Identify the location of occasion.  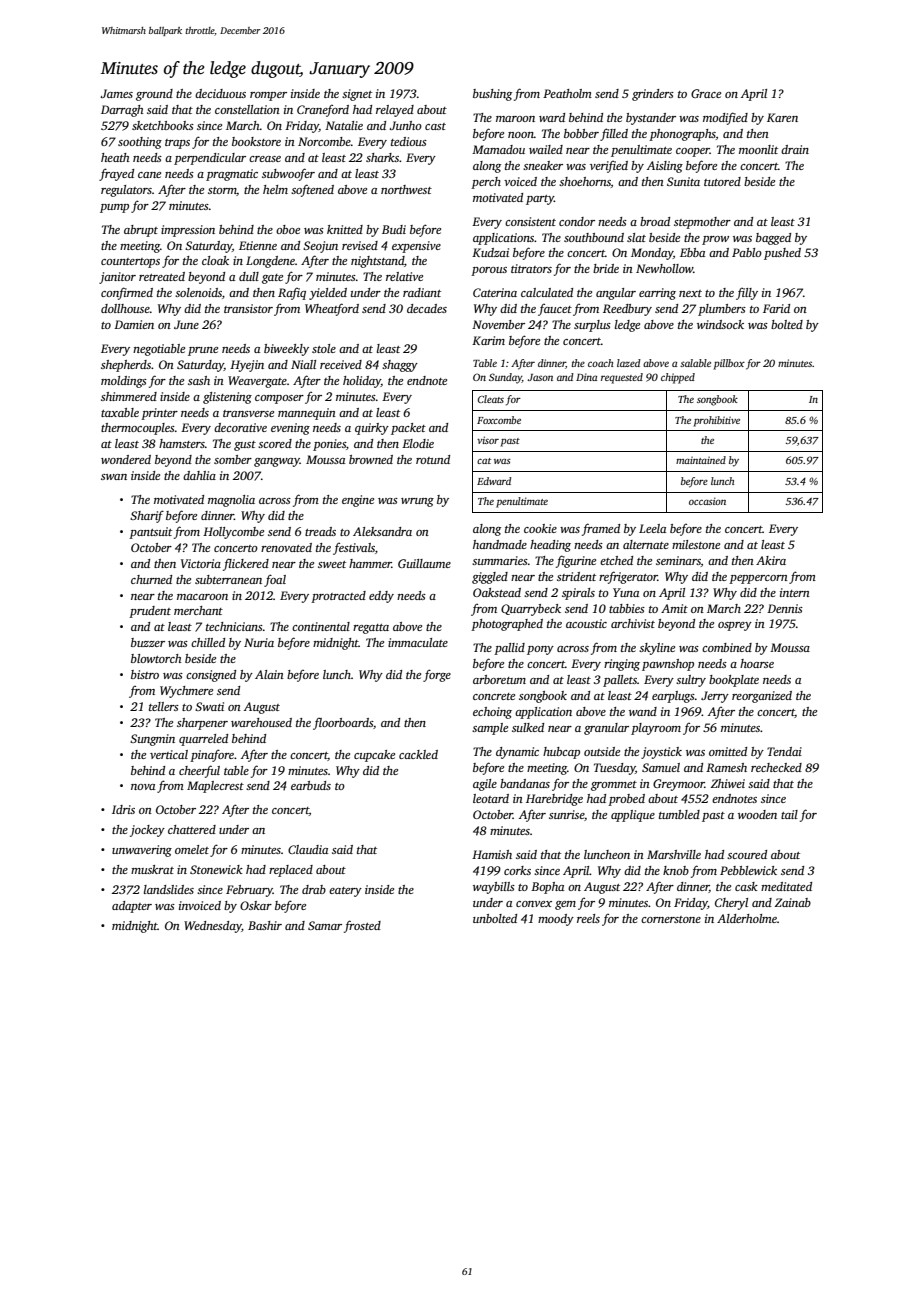
(707, 501).
